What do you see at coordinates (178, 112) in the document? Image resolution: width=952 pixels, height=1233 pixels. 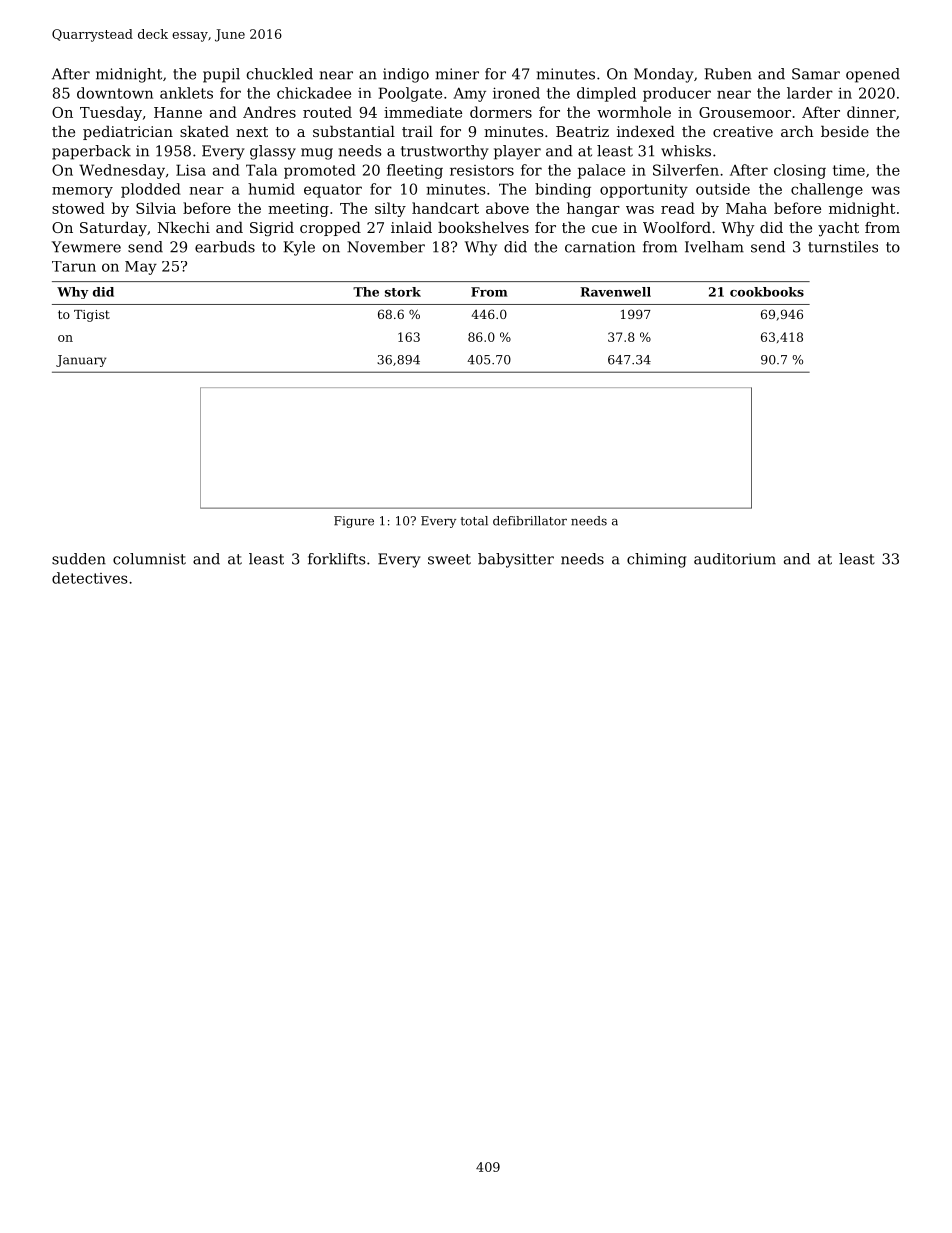 I see `Hanne` at bounding box center [178, 112].
